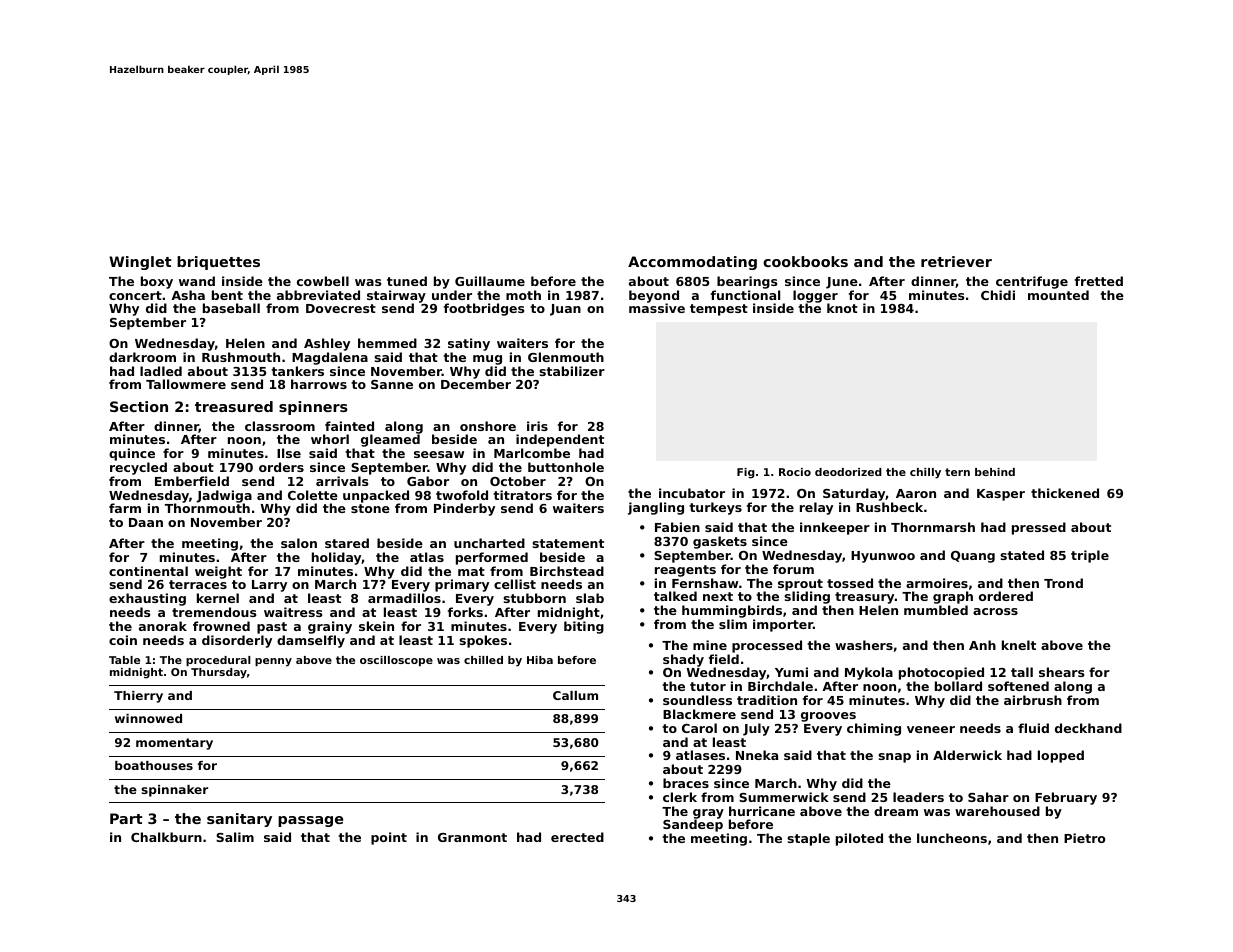 This image has width=1233, height=952. I want to click on winnowed, so click(148, 718).
